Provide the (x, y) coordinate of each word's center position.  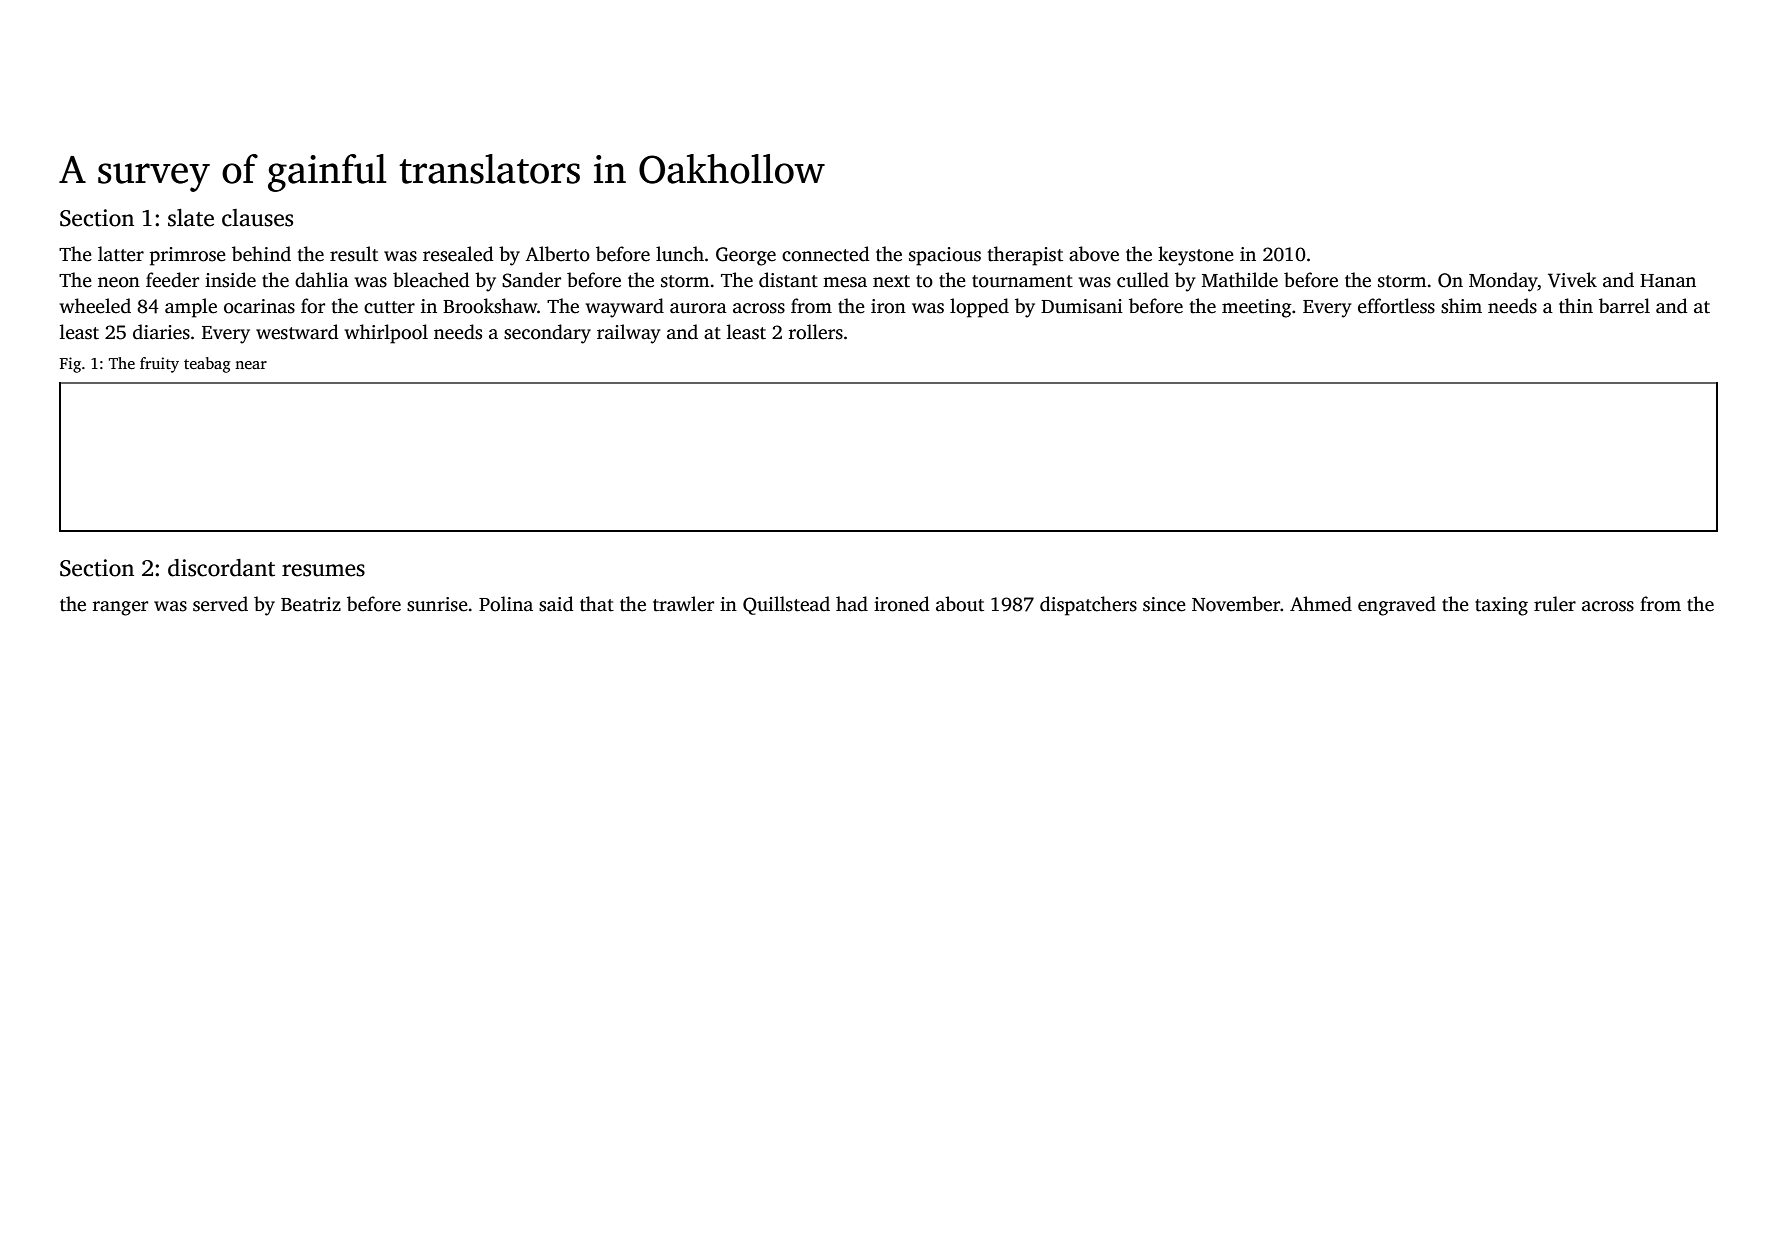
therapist (1025, 256)
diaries (161, 332)
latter (121, 254)
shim (1461, 306)
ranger (120, 608)
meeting (1256, 308)
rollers (816, 332)
